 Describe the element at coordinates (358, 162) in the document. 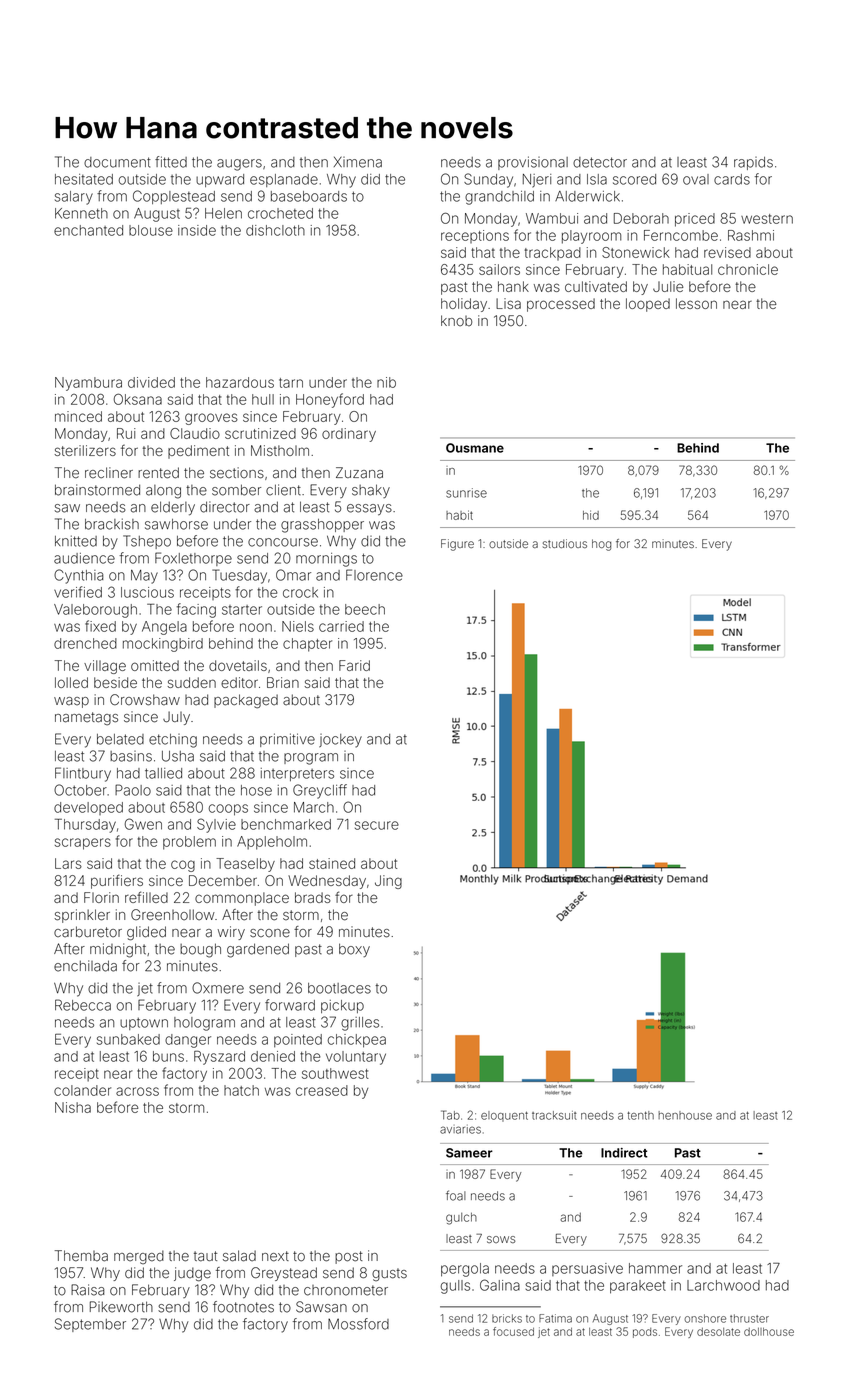

I see `Ximena` at that location.
